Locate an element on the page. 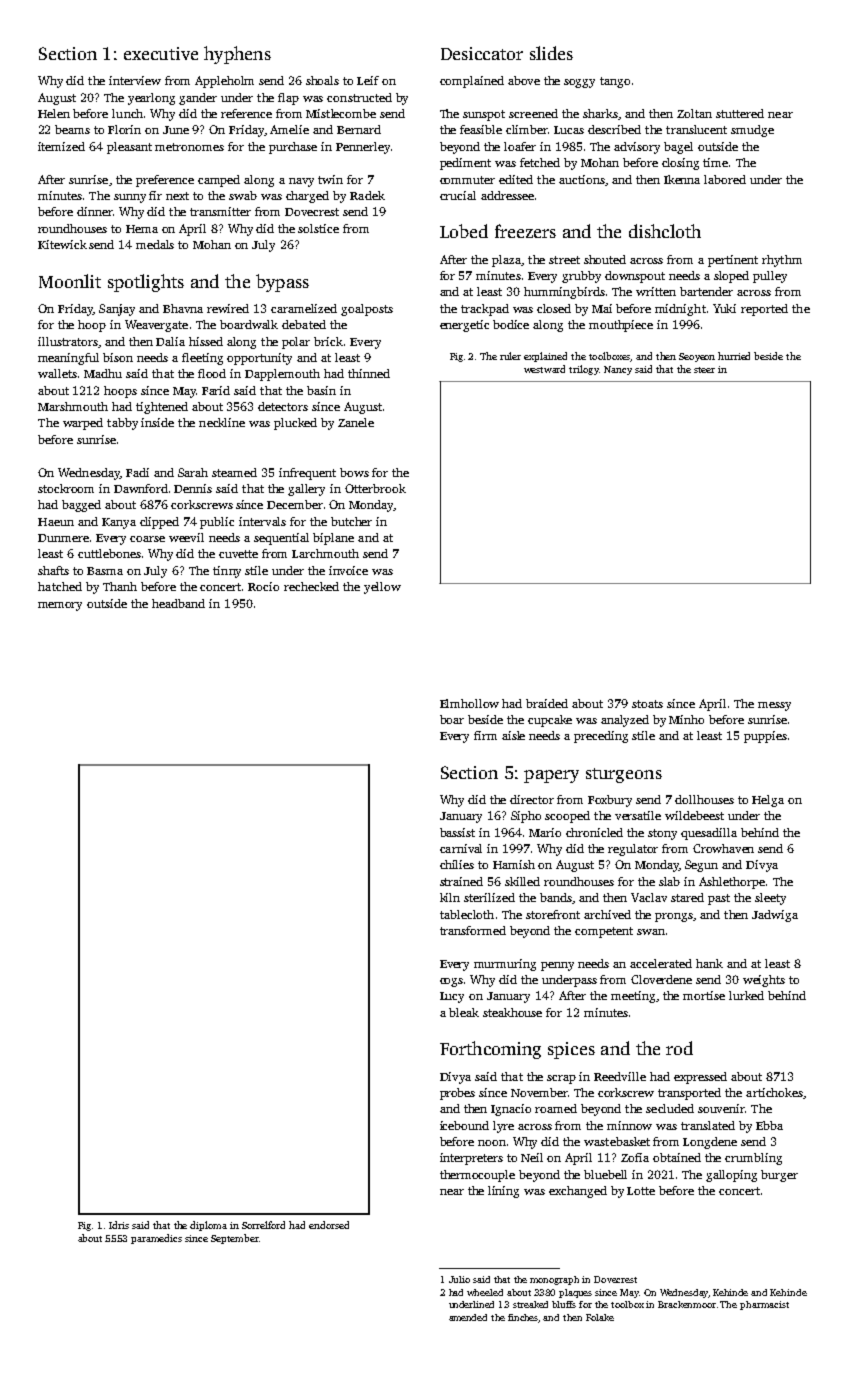 This document has width=849, height=1400. Idris is located at coordinates (119, 1225).
